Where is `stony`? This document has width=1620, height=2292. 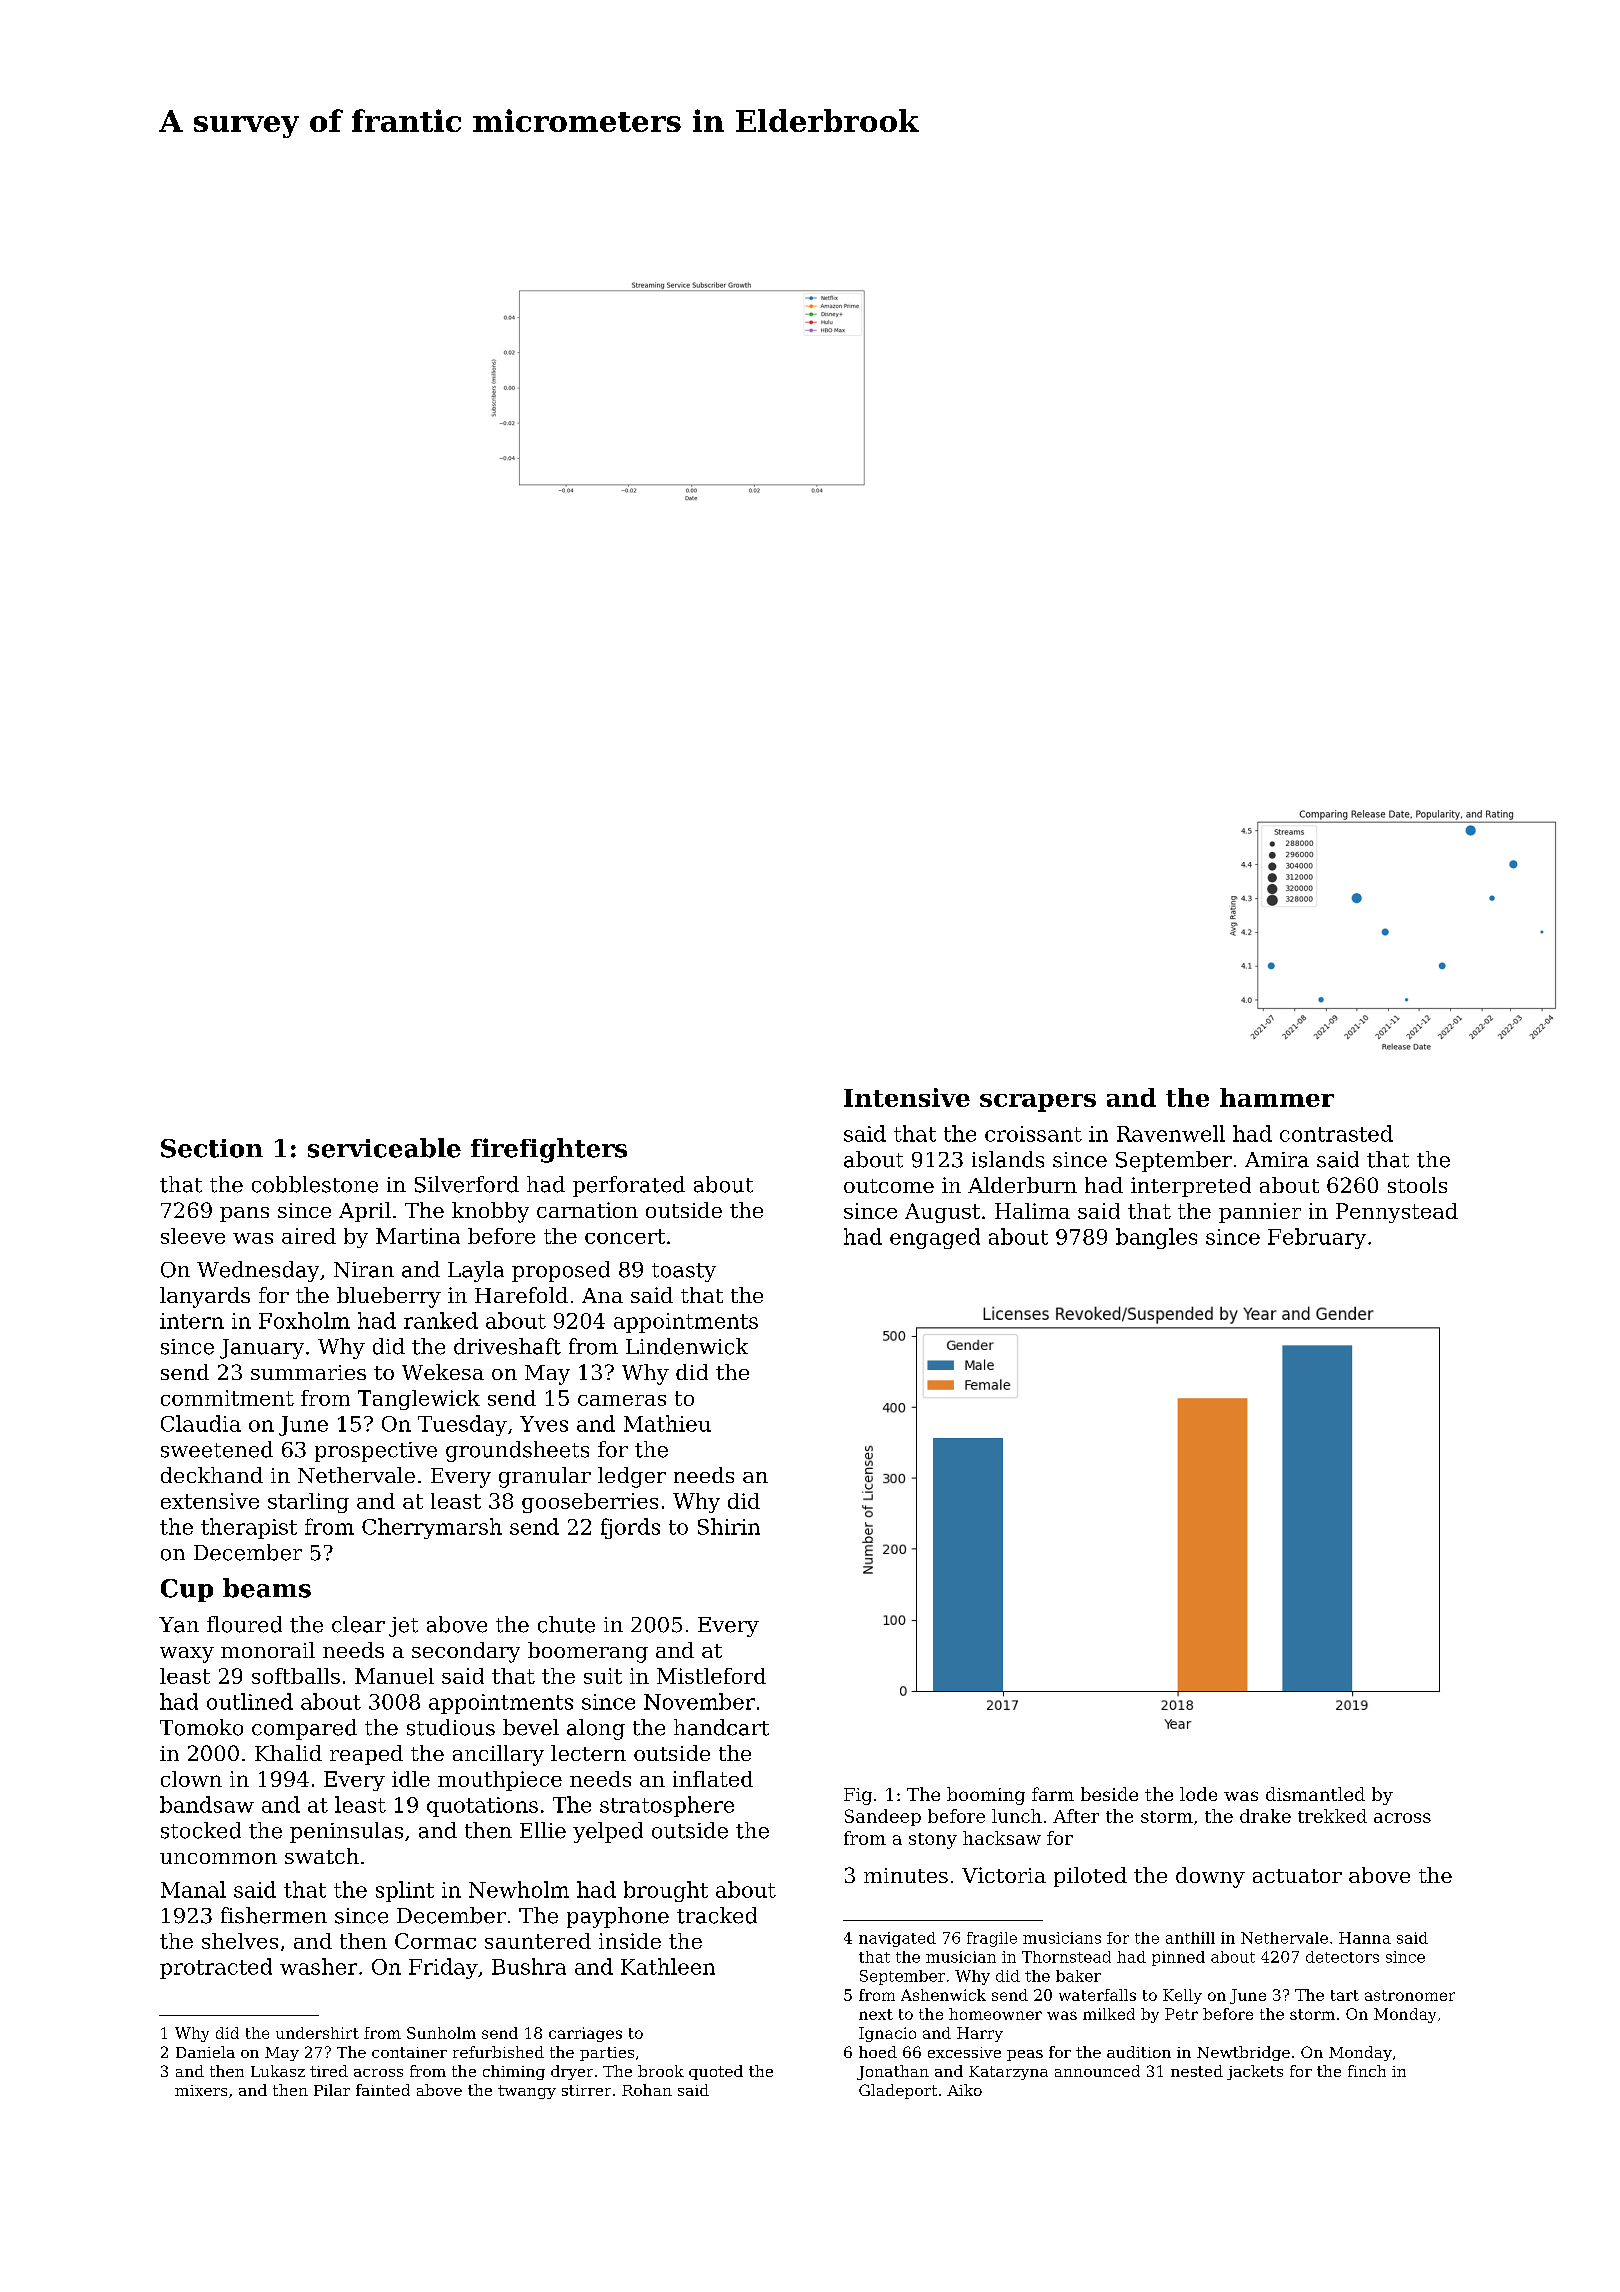
stony is located at coordinates (933, 1841).
